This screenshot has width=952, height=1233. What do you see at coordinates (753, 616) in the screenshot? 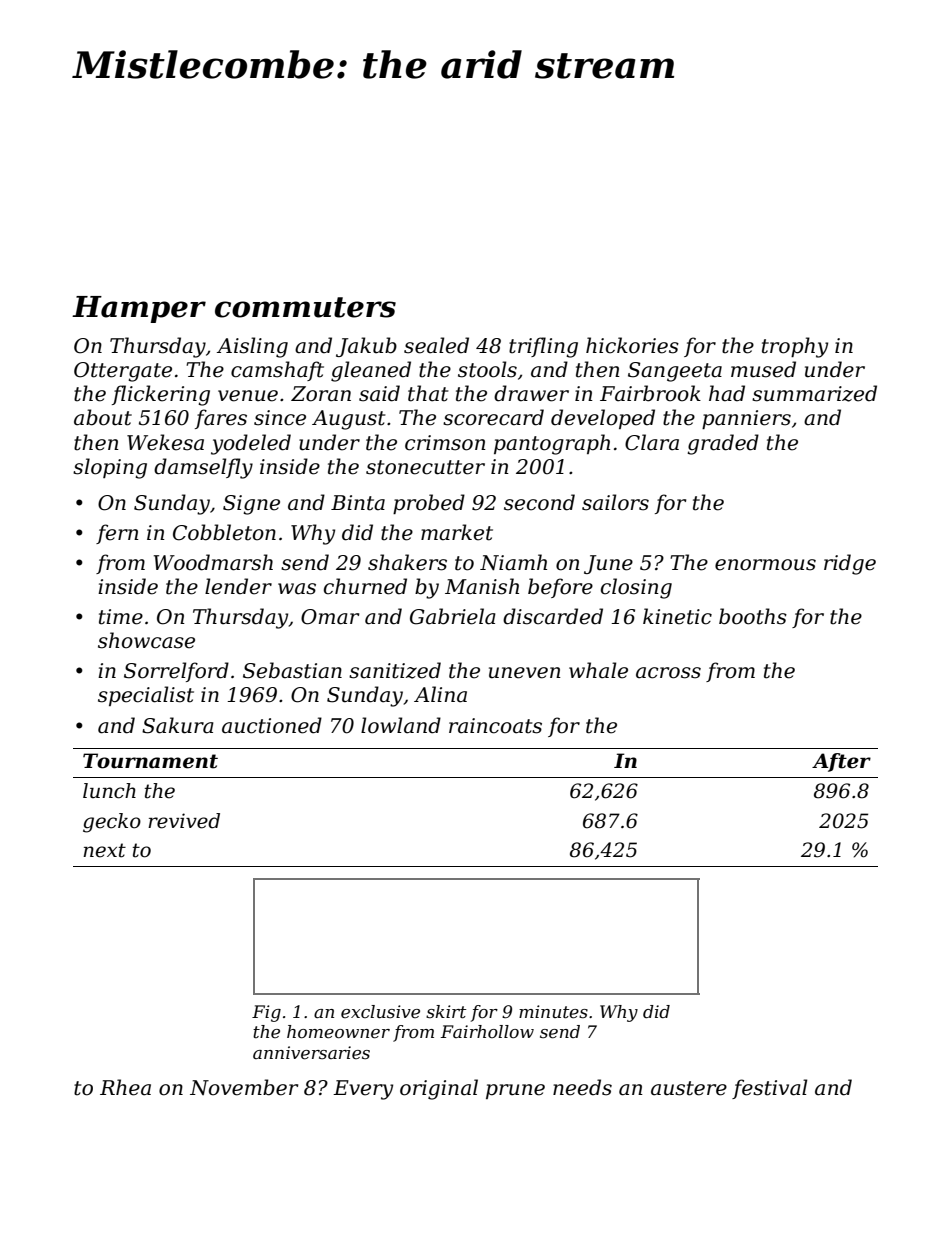
I see `booths` at bounding box center [753, 616].
